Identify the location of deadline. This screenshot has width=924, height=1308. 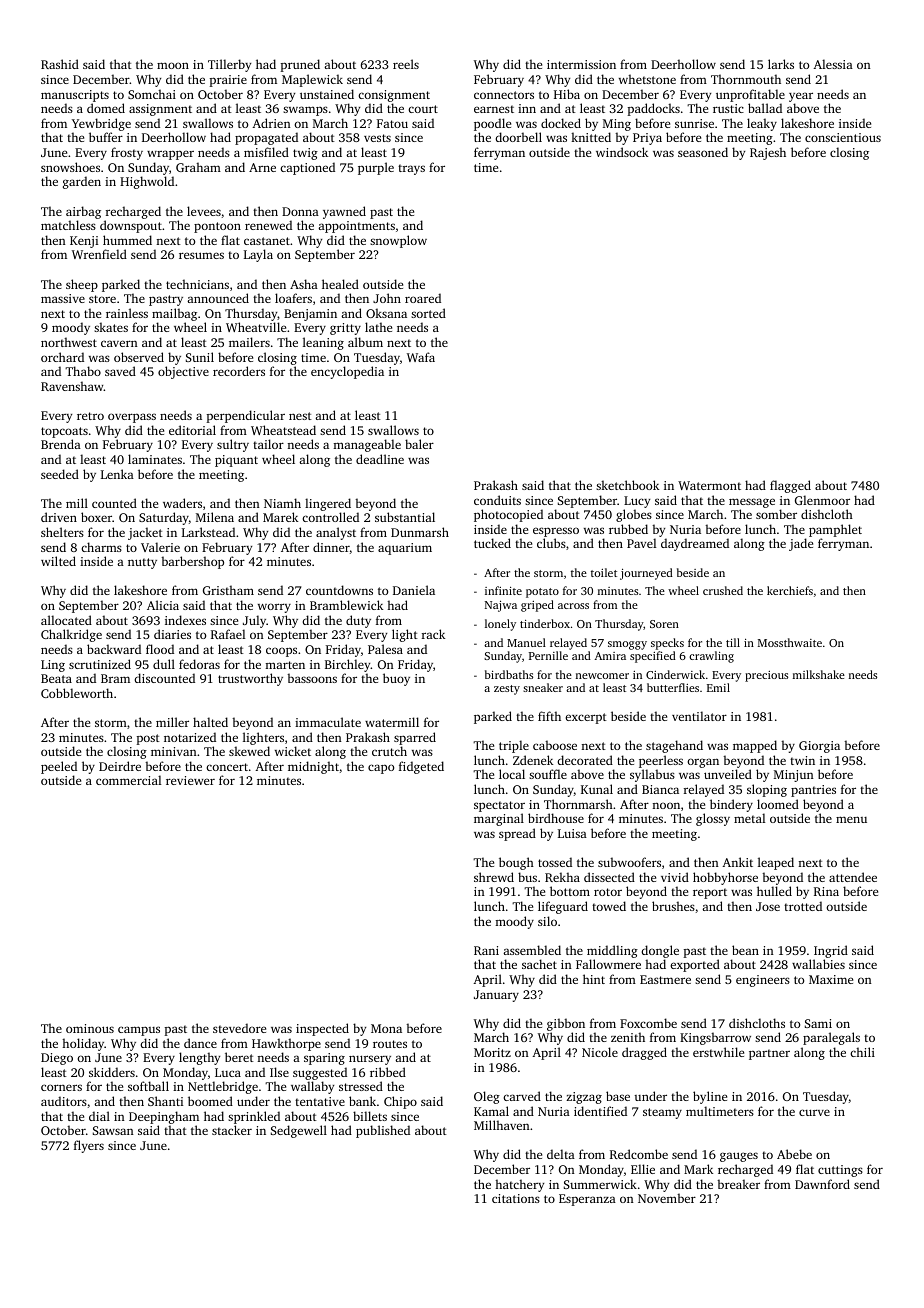
(380, 459).
